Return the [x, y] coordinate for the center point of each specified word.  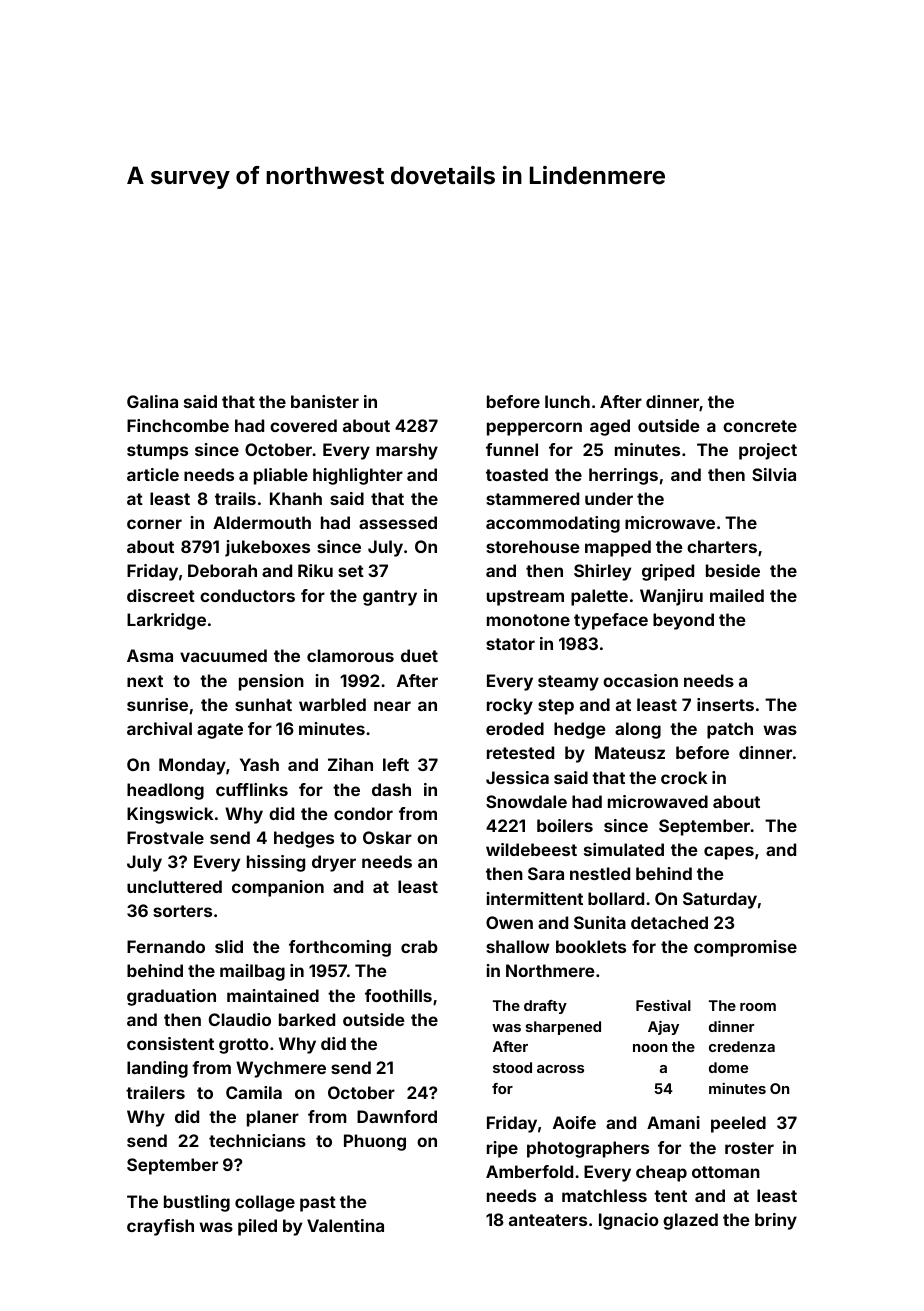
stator [510, 644]
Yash [259, 764]
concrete [760, 426]
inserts [725, 704]
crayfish [160, 1227]
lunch [567, 401]
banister [325, 401]
